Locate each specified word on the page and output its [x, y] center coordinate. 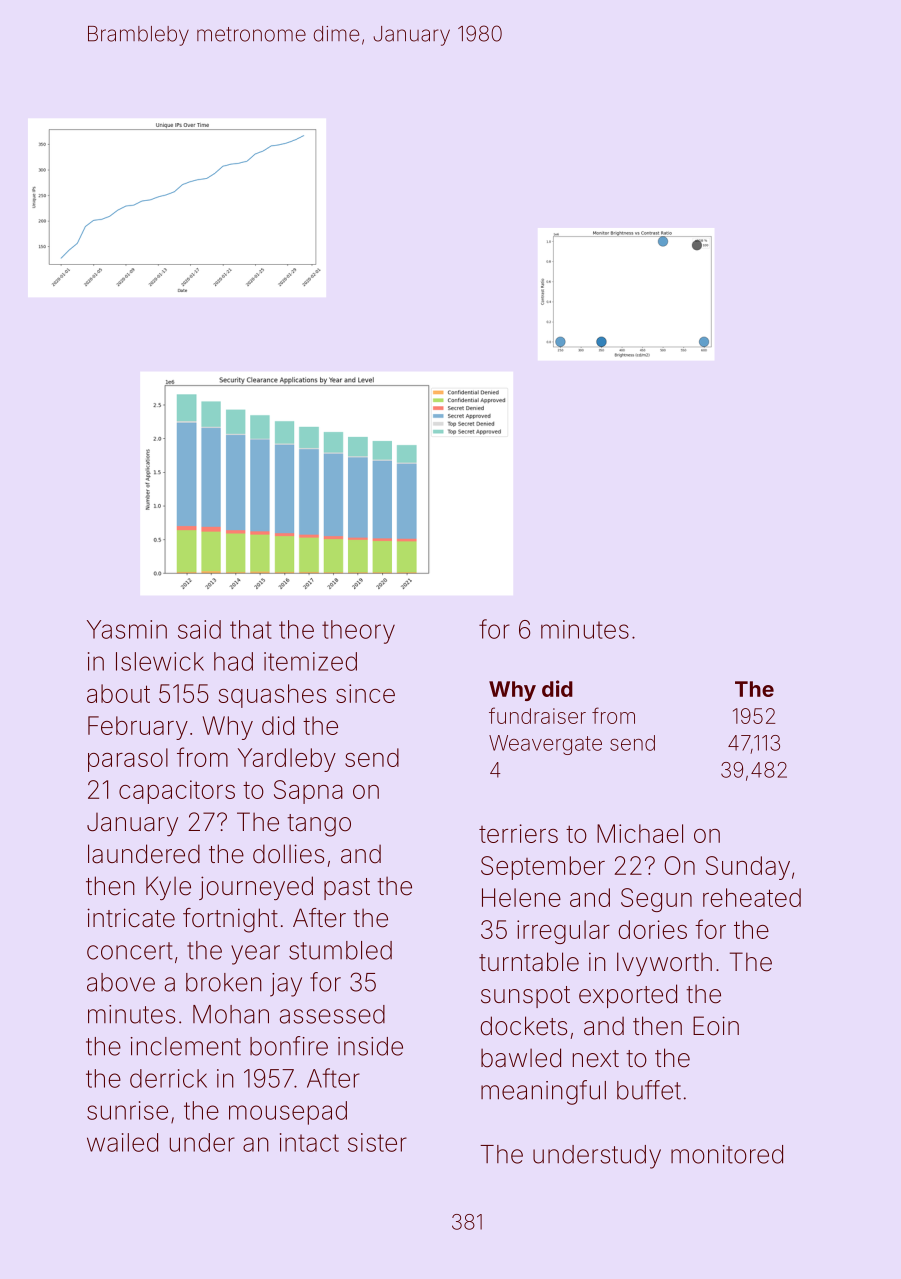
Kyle [168, 888]
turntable [529, 962]
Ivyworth [664, 964]
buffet [649, 1090]
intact [309, 1142]
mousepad [288, 1113]
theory [358, 632]
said [199, 629]
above [121, 982]
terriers [518, 833]
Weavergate [545, 745]
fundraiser [537, 715]
